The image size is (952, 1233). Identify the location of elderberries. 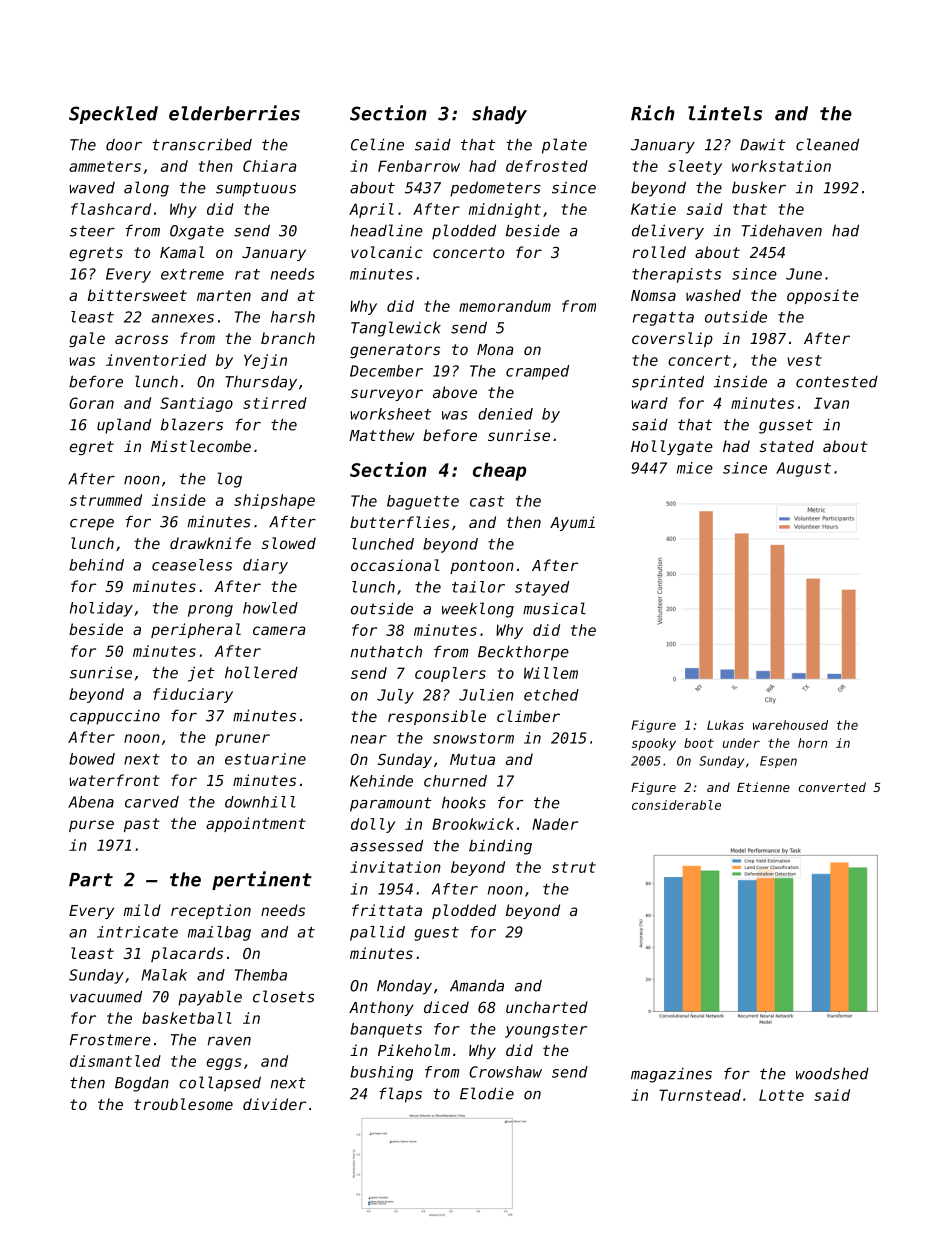
(234, 113).
